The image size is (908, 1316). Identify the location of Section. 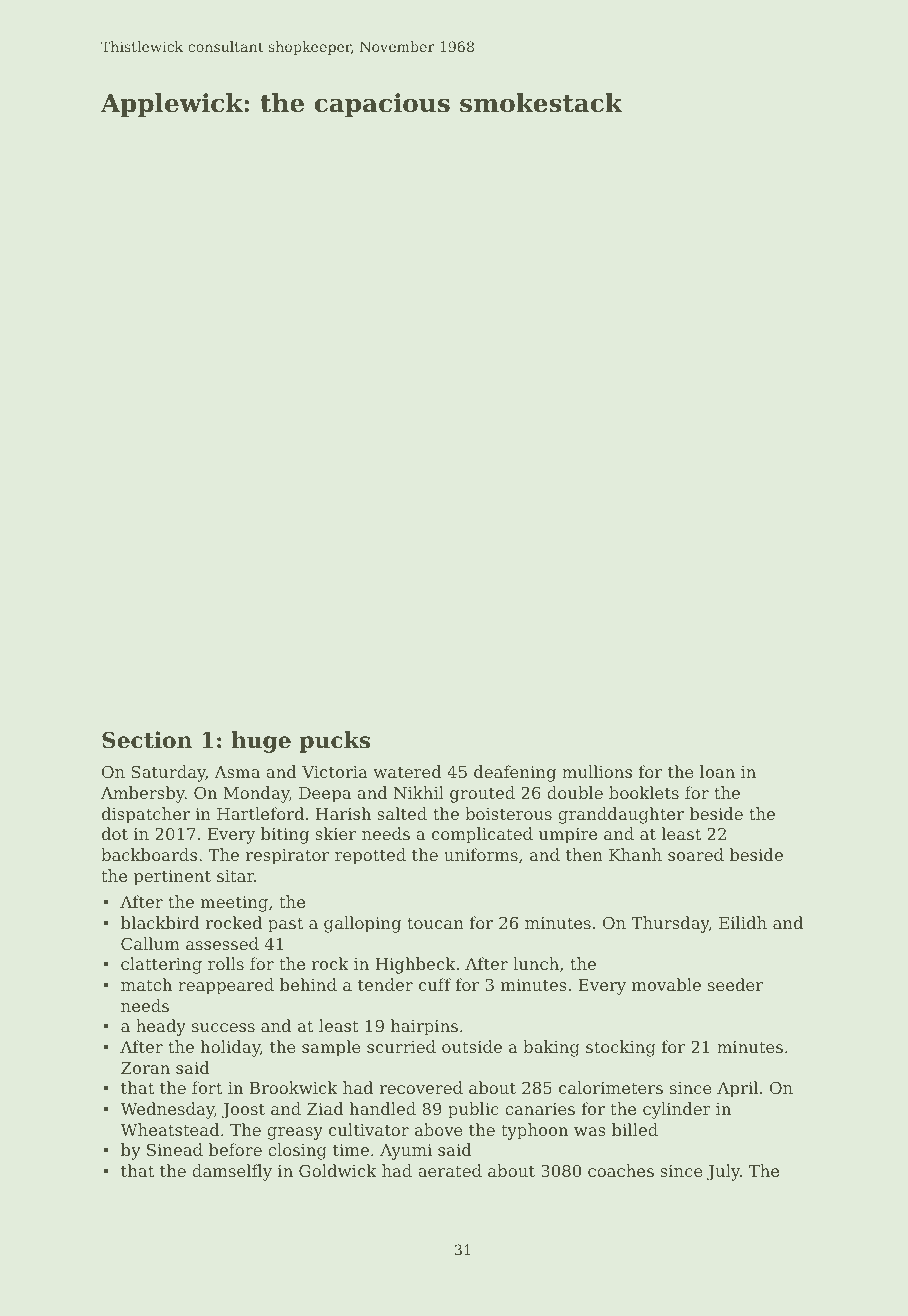
(147, 740).
